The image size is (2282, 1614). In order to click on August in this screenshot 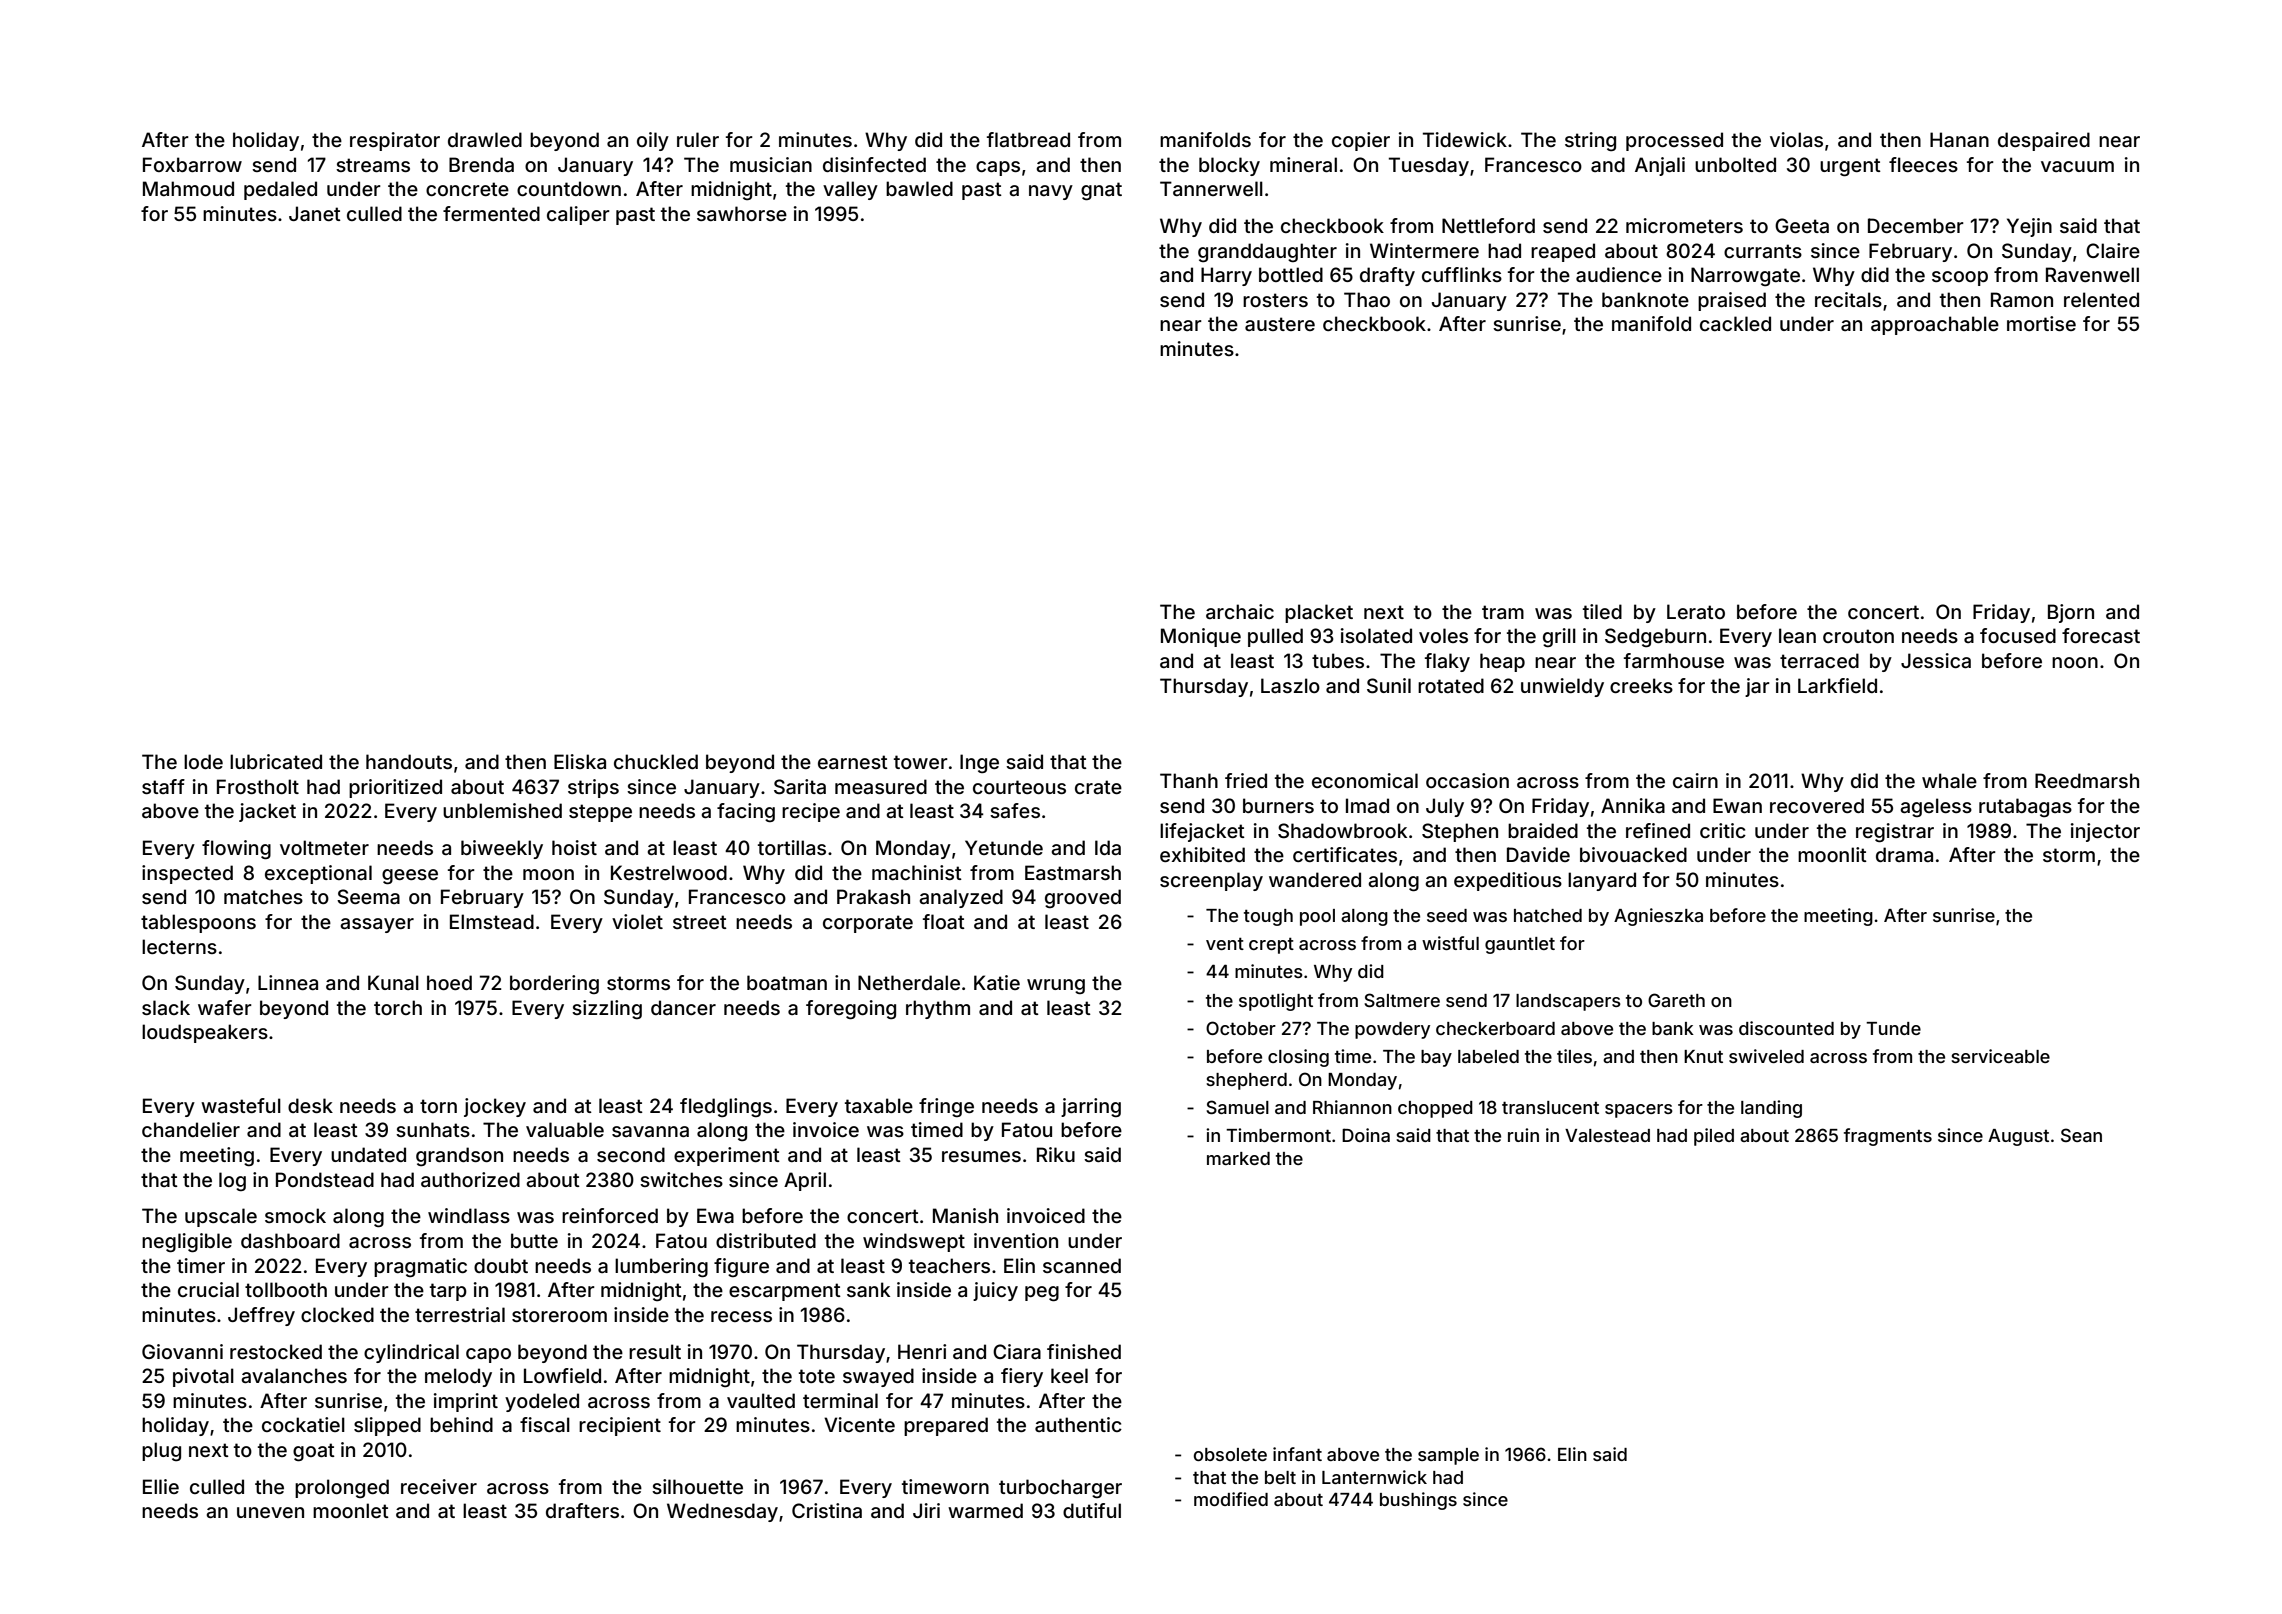, I will do `click(2018, 1137)`.
